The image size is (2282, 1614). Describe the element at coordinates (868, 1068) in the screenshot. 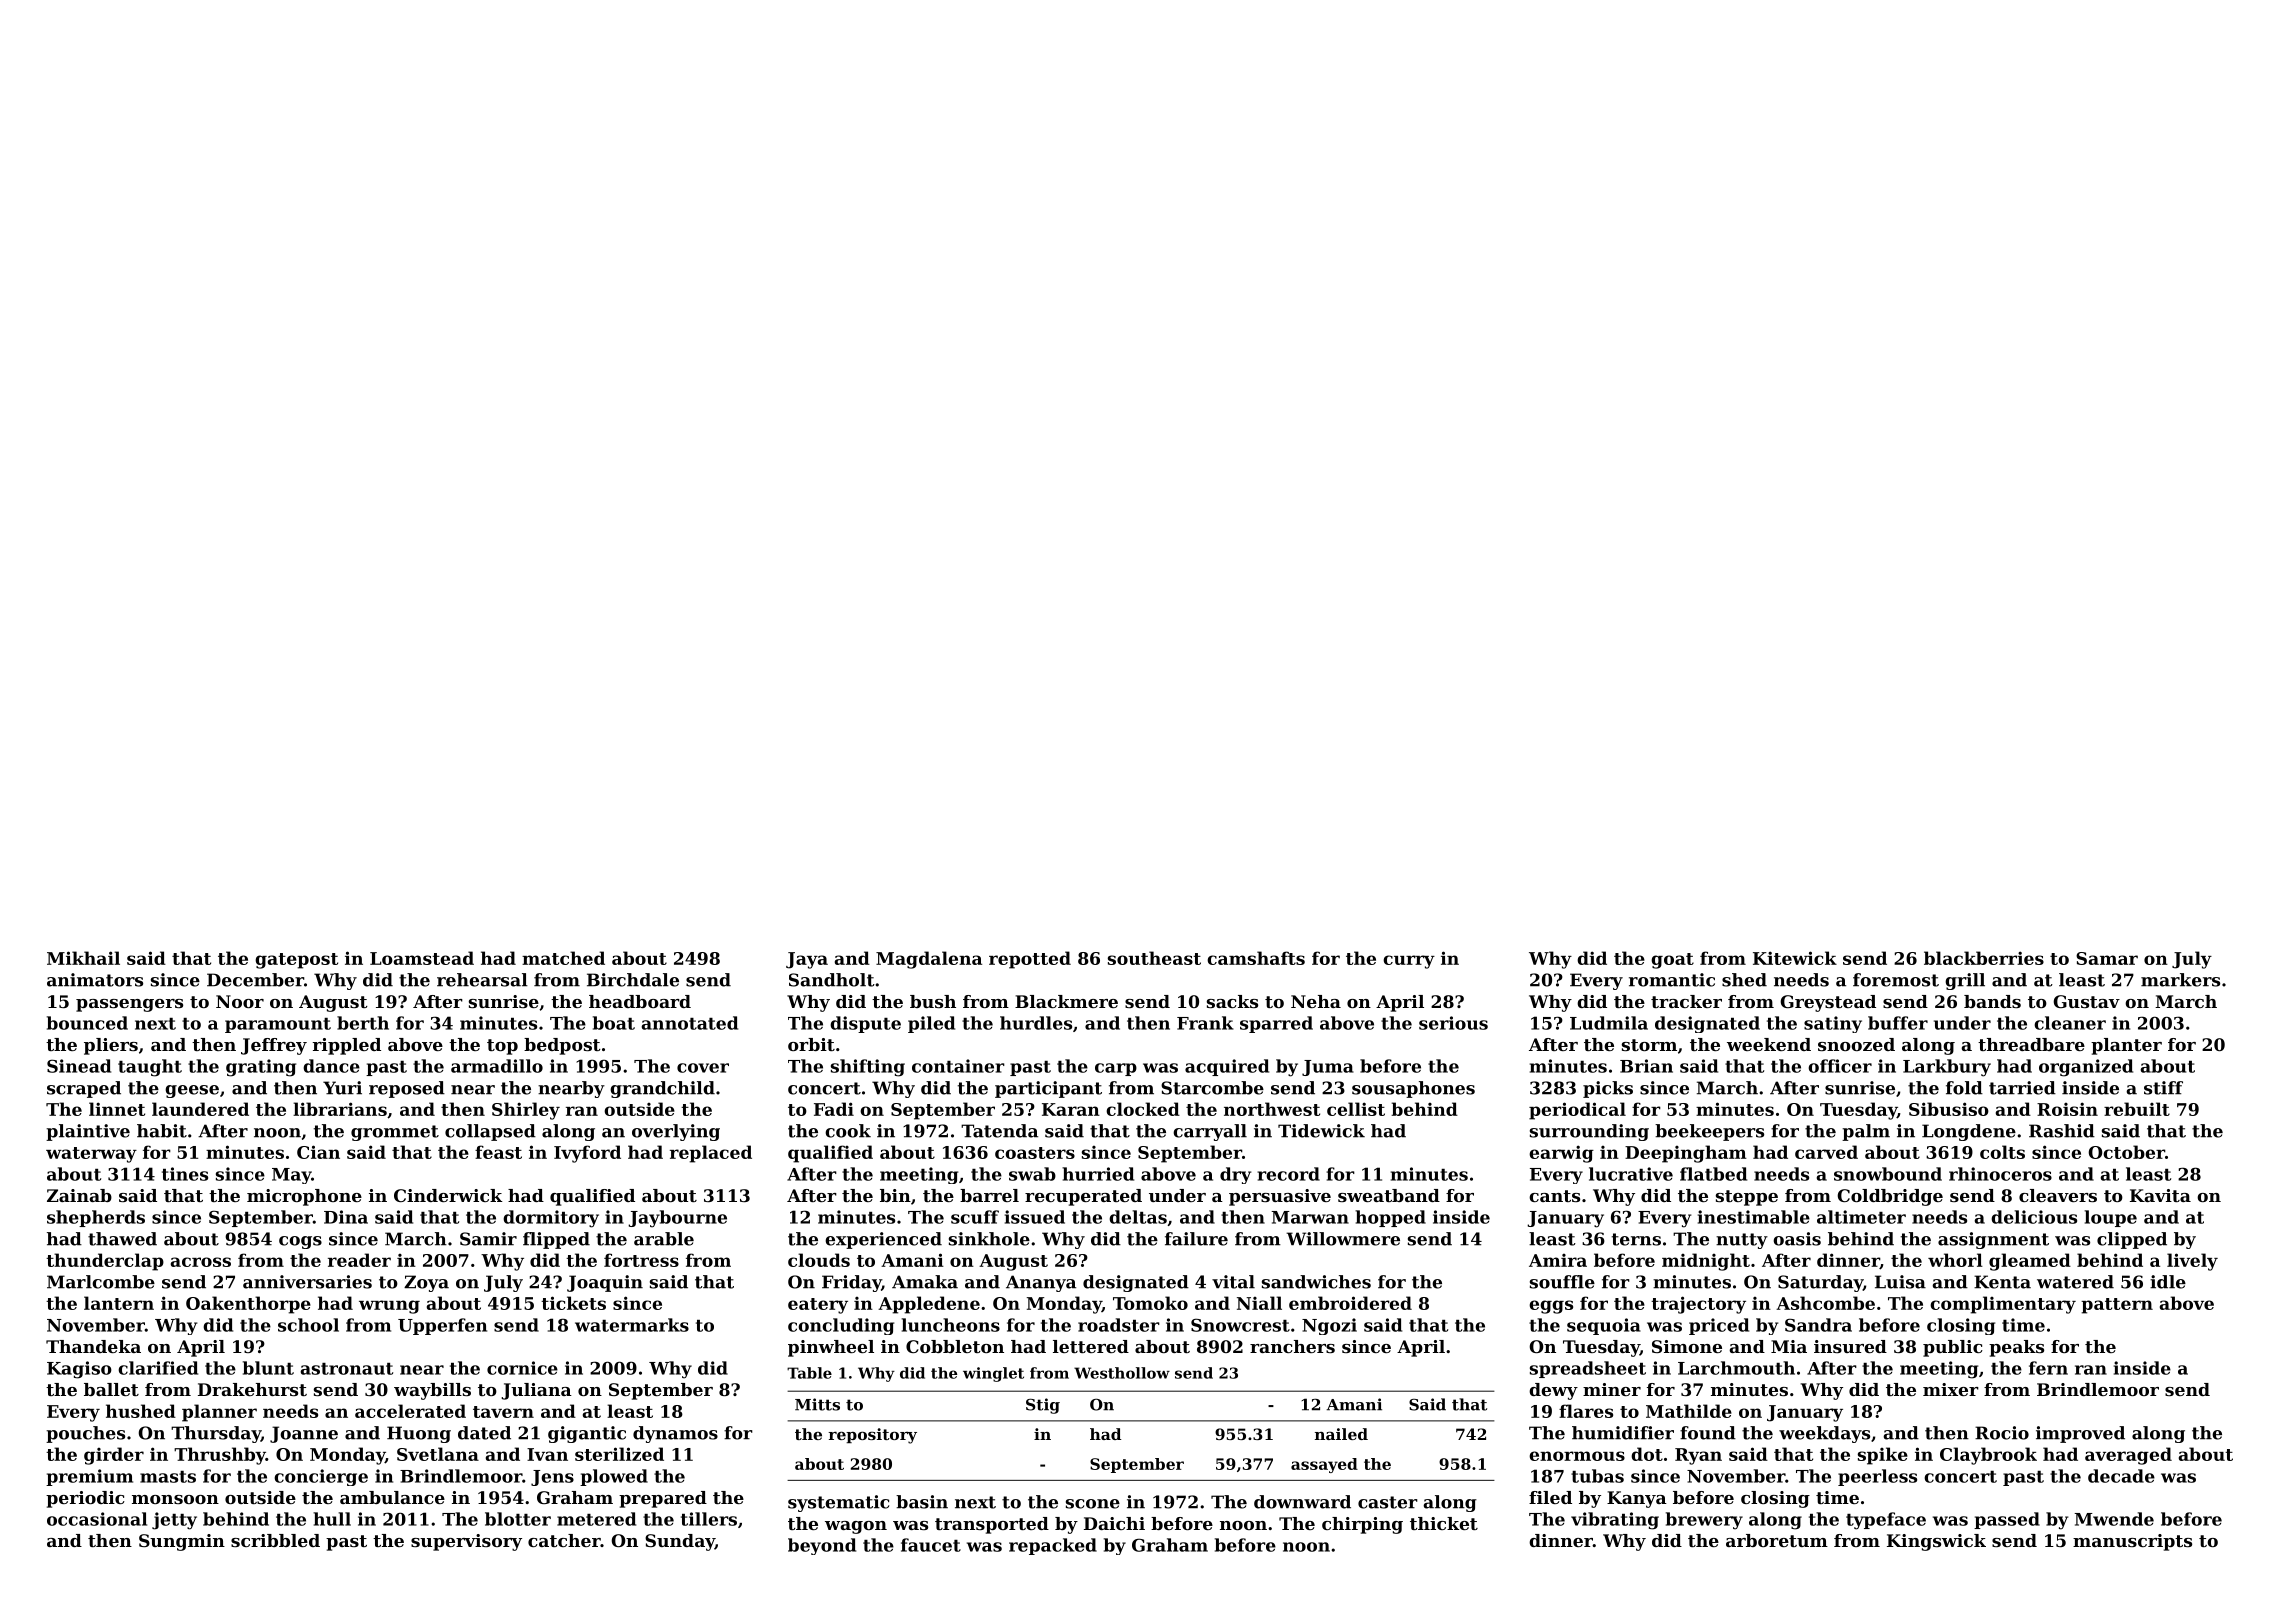

I see `shifting` at that location.
